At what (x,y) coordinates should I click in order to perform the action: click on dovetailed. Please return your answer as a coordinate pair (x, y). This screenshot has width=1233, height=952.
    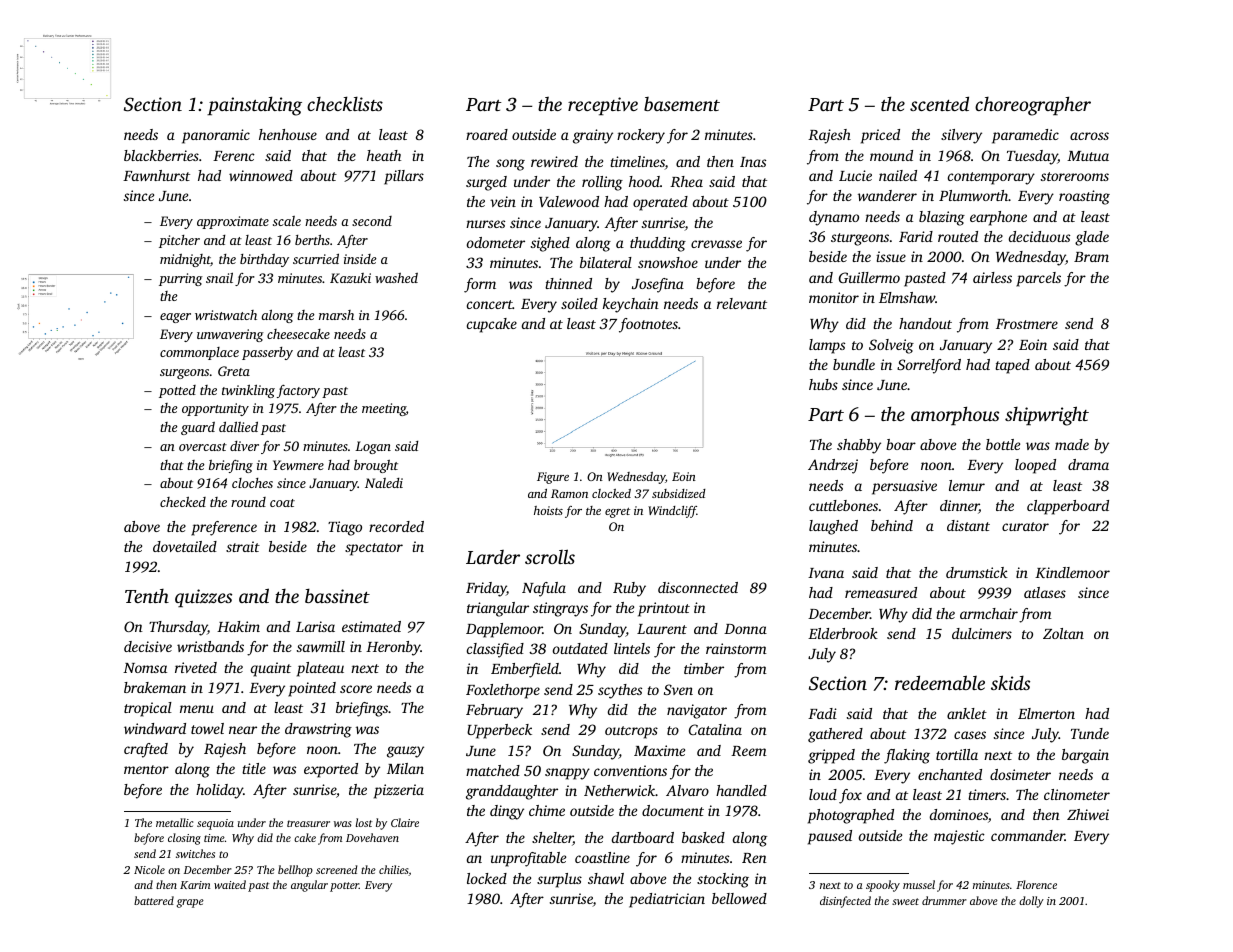
    Looking at the image, I should click on (185, 546).
